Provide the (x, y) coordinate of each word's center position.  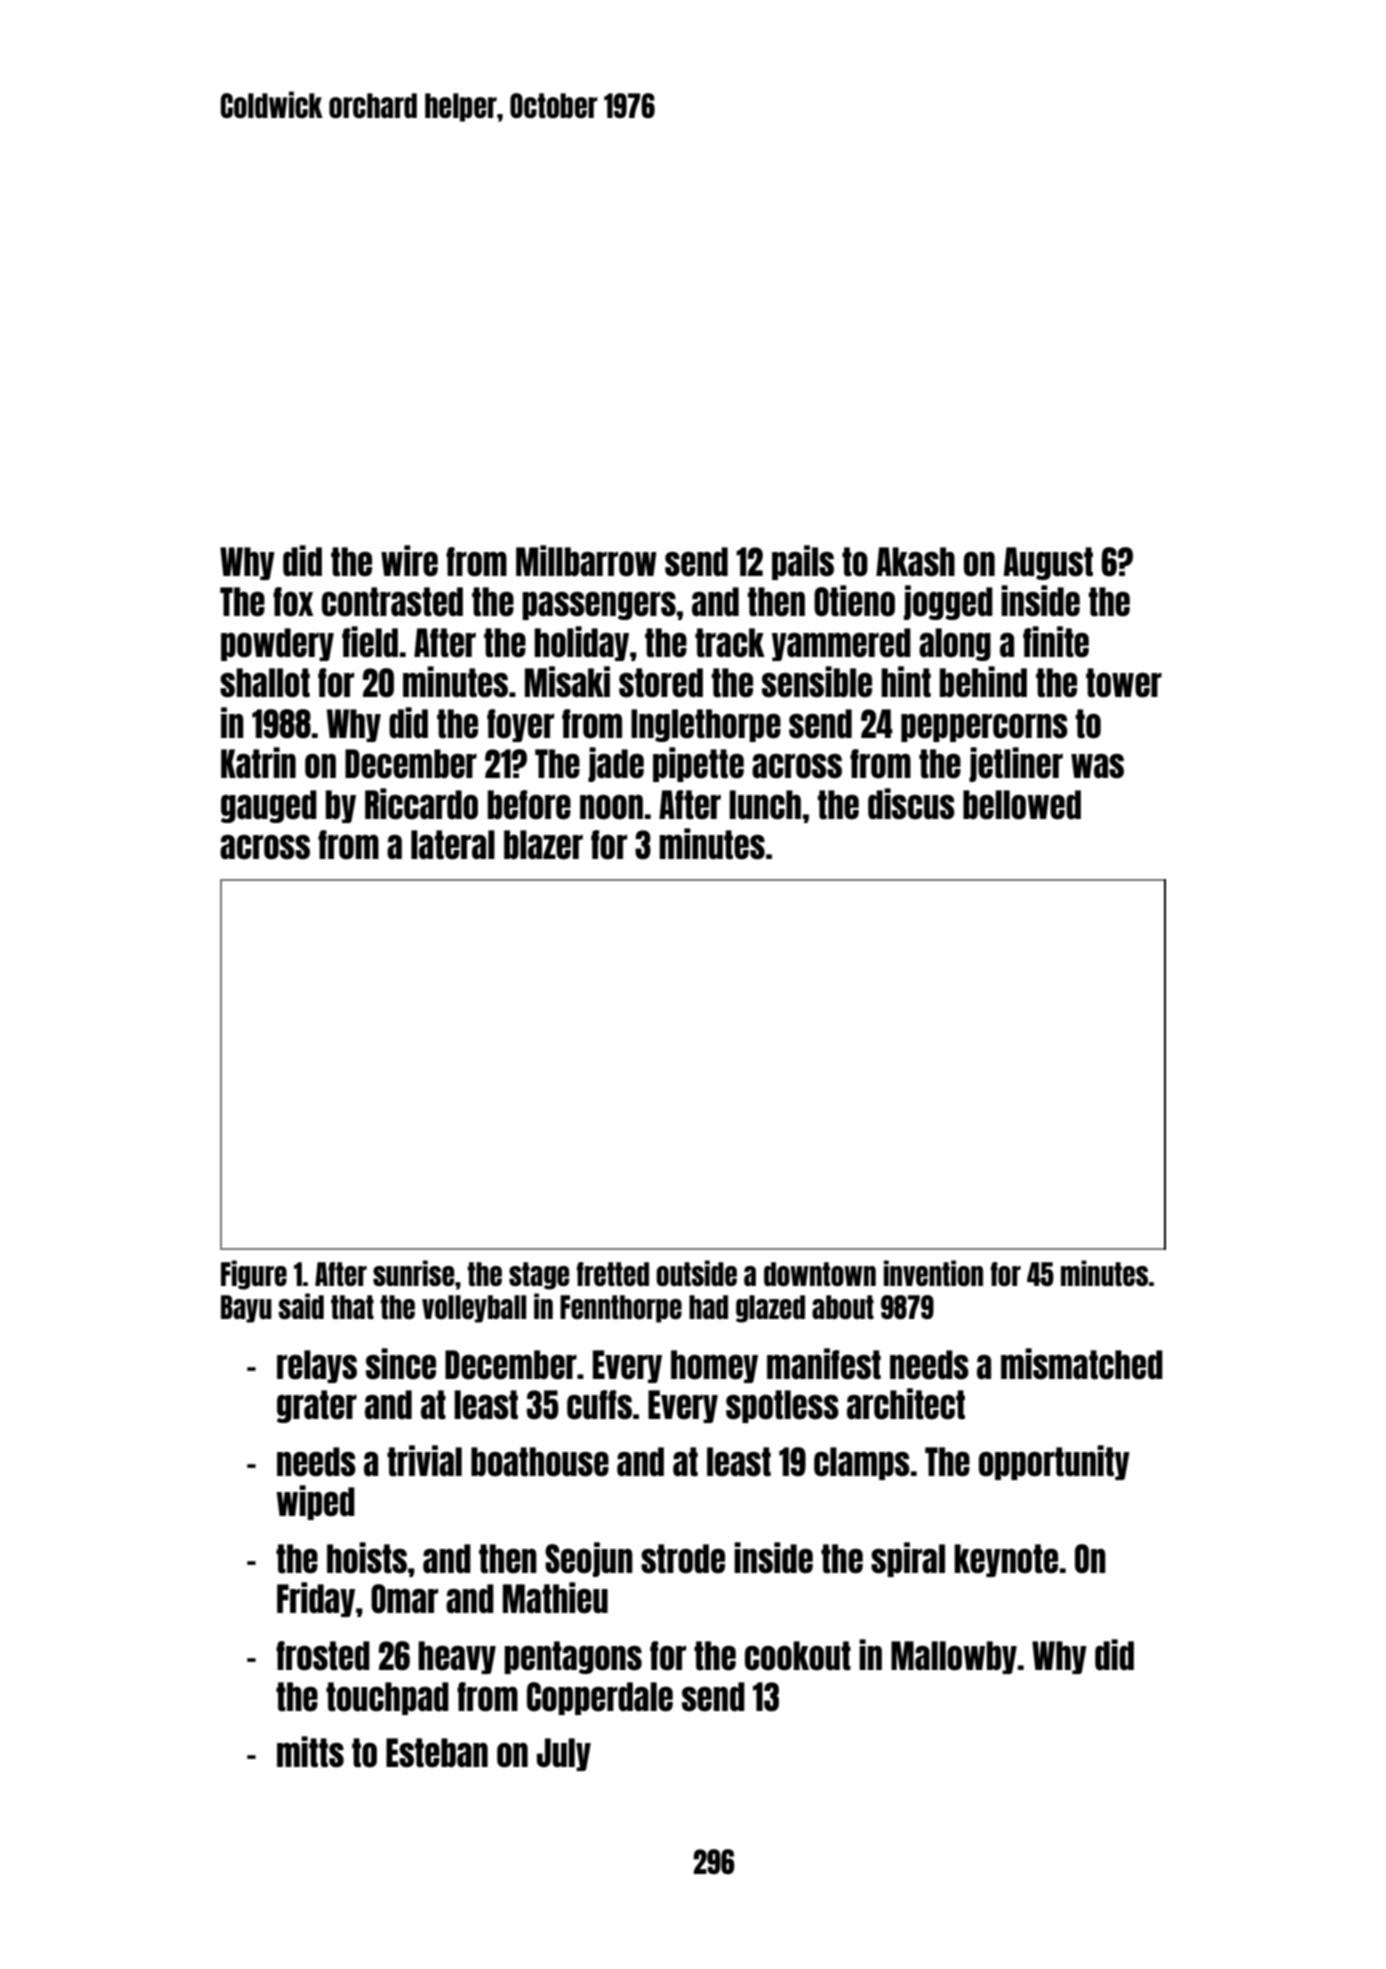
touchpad (387, 1698)
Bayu (246, 1309)
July (564, 1754)
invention (933, 1273)
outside (696, 1273)
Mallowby (954, 1657)
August (1048, 563)
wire (409, 561)
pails (803, 562)
